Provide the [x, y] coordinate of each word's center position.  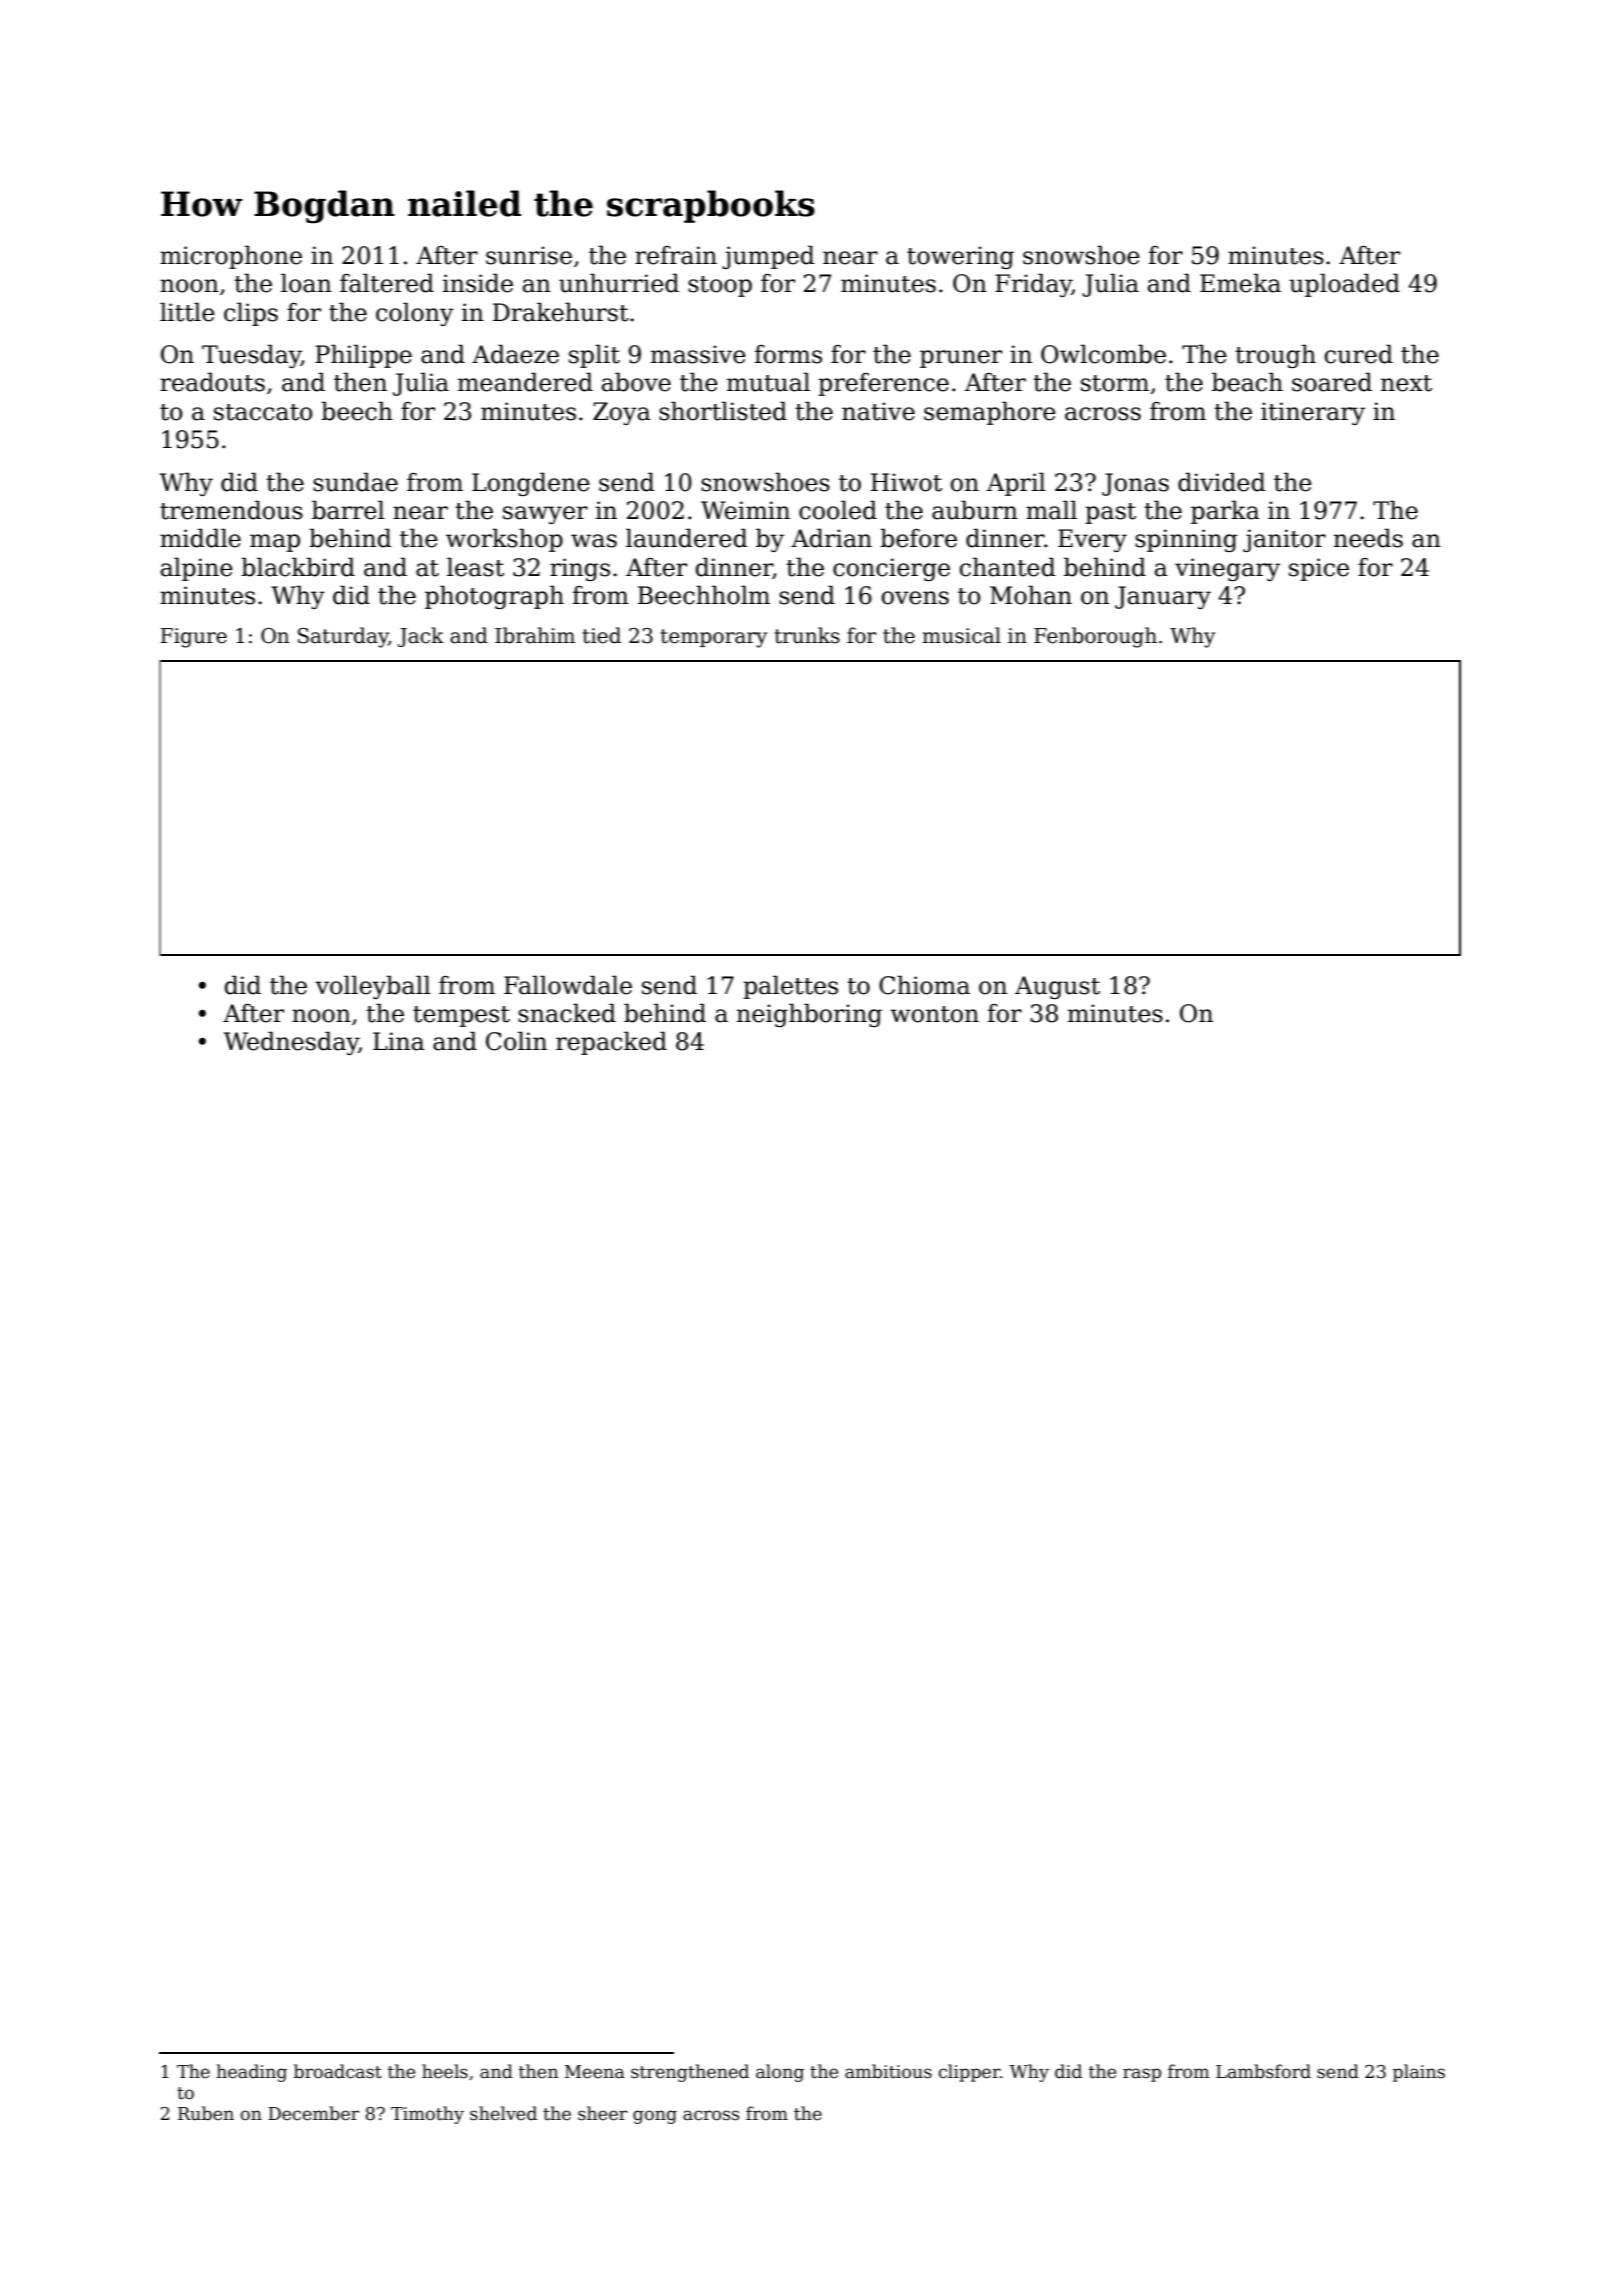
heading [251, 2073]
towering [960, 257]
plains [1419, 2073]
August [1057, 987]
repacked [611, 1043]
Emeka [1240, 283]
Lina [399, 1041]
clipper [969, 2073]
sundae [355, 482]
